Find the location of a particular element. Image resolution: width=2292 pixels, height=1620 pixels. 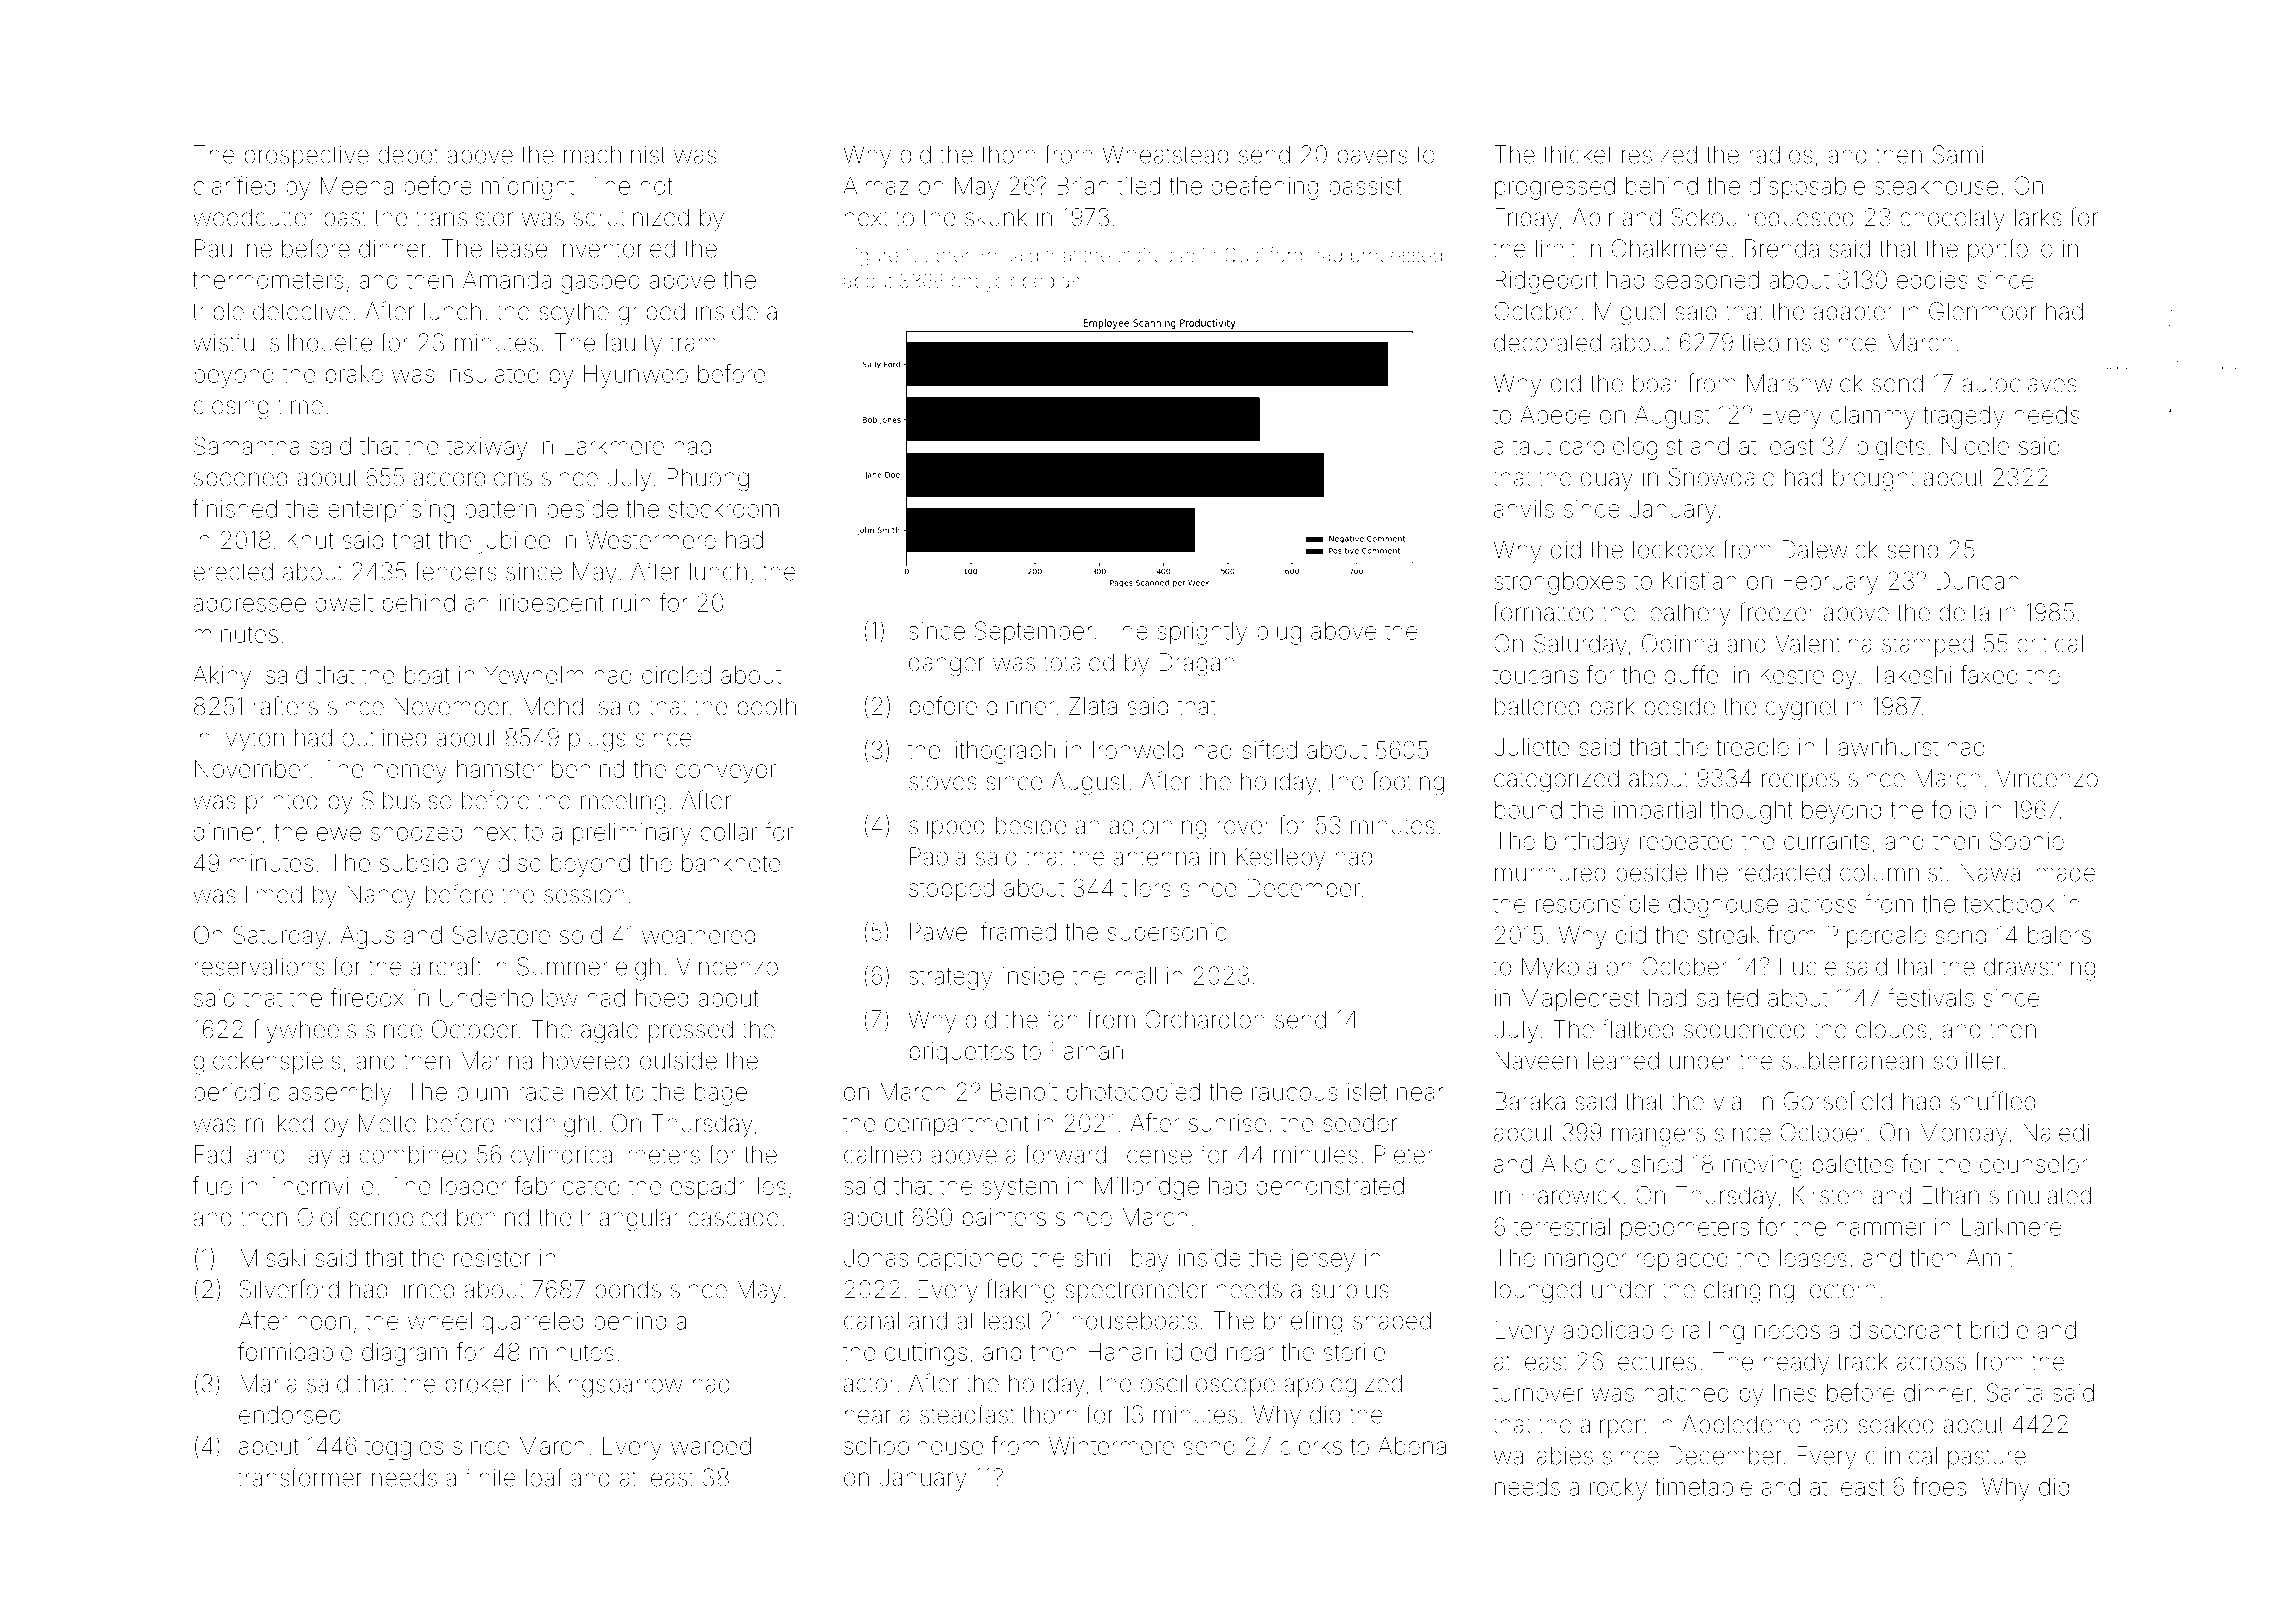

taut is located at coordinates (1532, 446).
